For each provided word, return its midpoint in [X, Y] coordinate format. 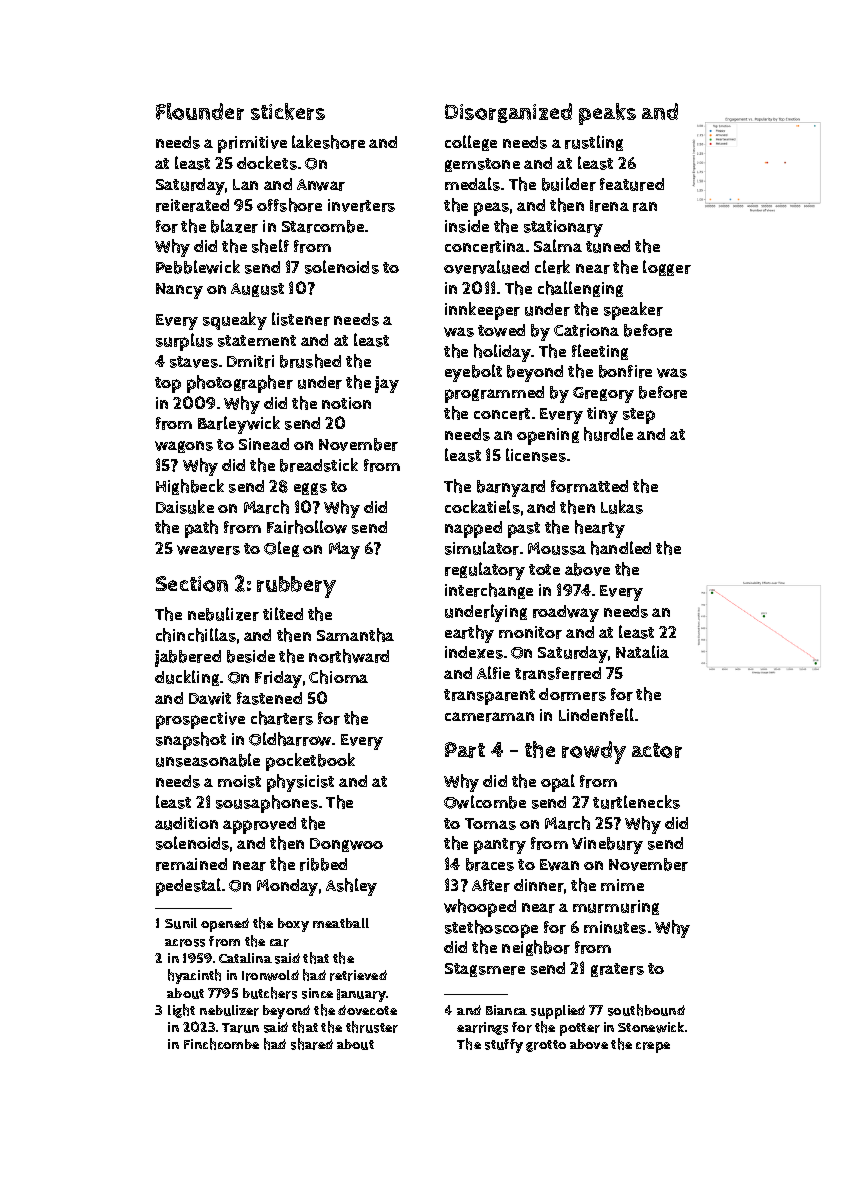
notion [346, 403]
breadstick [319, 465]
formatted [589, 486]
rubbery [296, 587]
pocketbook [310, 762]
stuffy [504, 1046]
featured [632, 184]
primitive [252, 144]
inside [467, 226]
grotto [546, 1046]
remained [191, 864]
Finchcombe [221, 1044]
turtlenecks [636, 802]
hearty [600, 529]
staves [194, 362]
